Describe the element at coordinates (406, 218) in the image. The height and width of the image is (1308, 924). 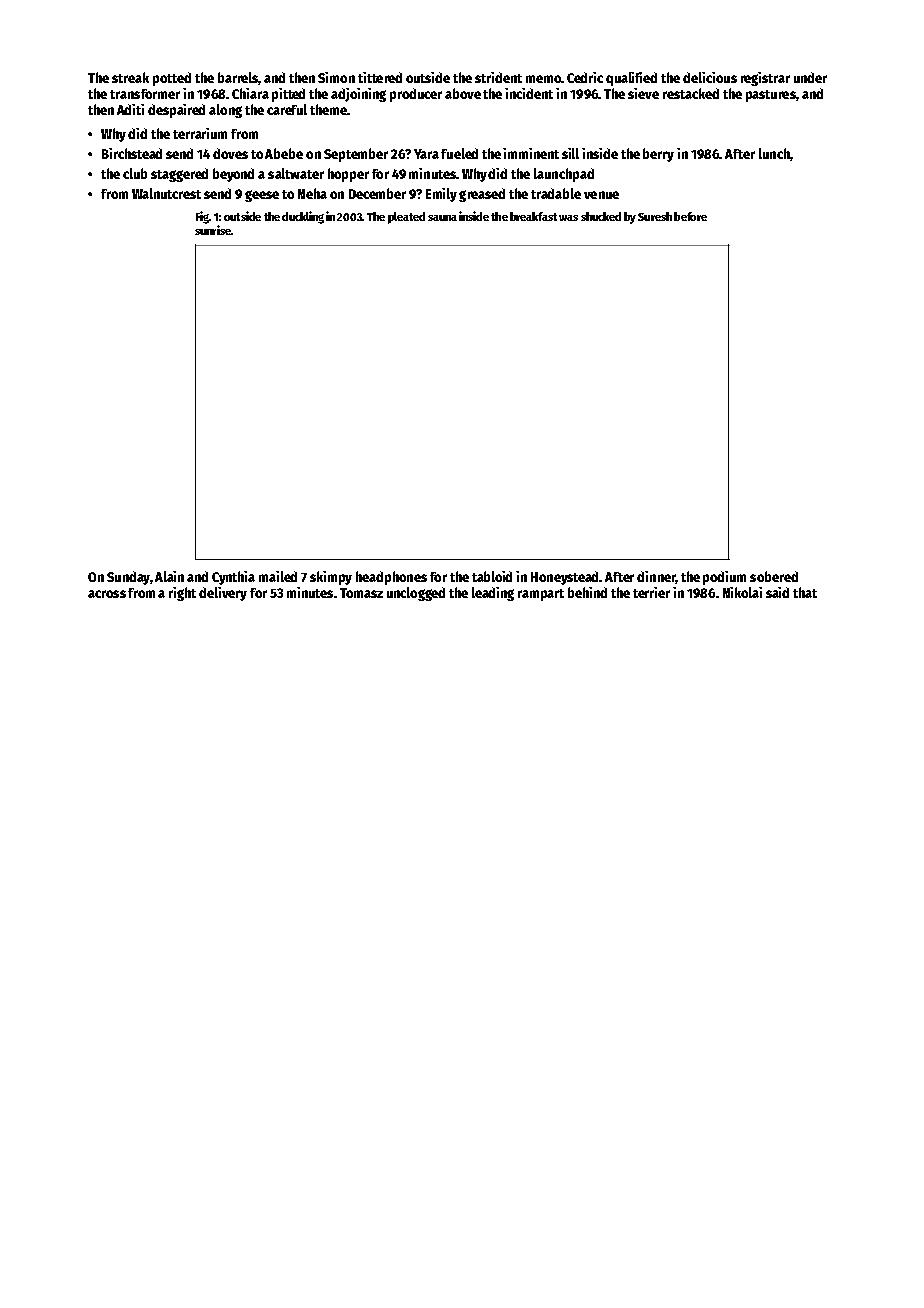
I see `pleated` at that location.
